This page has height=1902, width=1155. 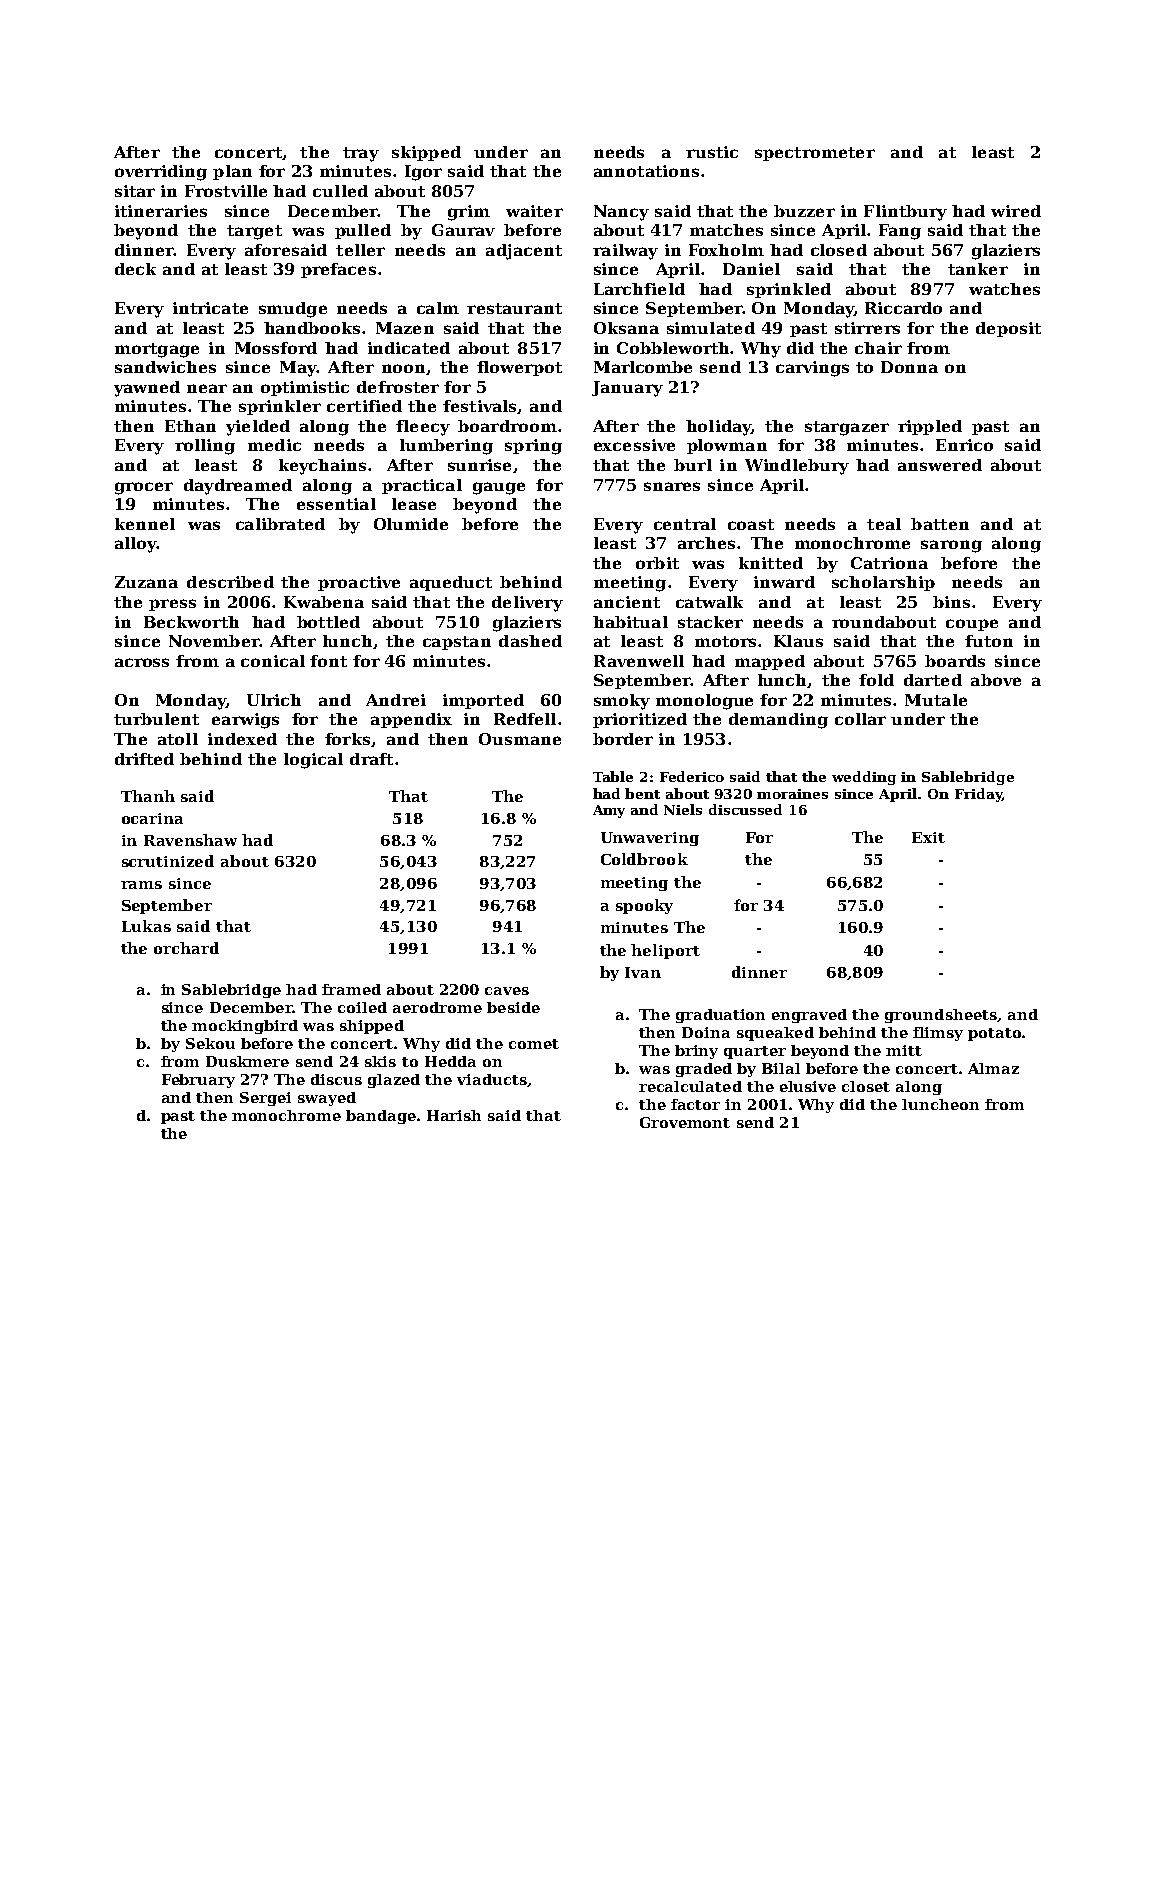 I want to click on rippled, so click(x=930, y=427).
